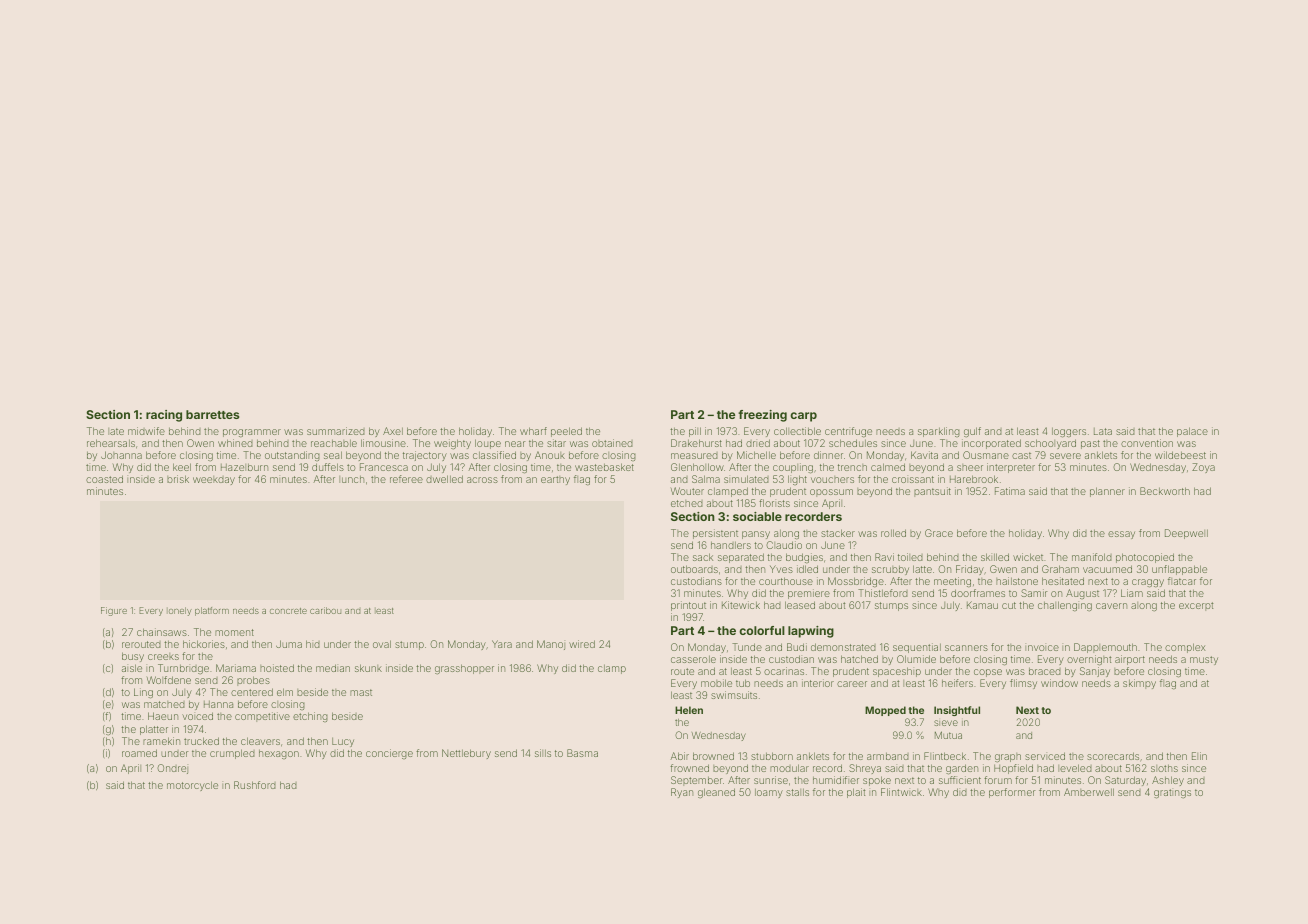 Image resolution: width=1308 pixels, height=924 pixels. I want to click on Fatima, so click(1010, 491).
